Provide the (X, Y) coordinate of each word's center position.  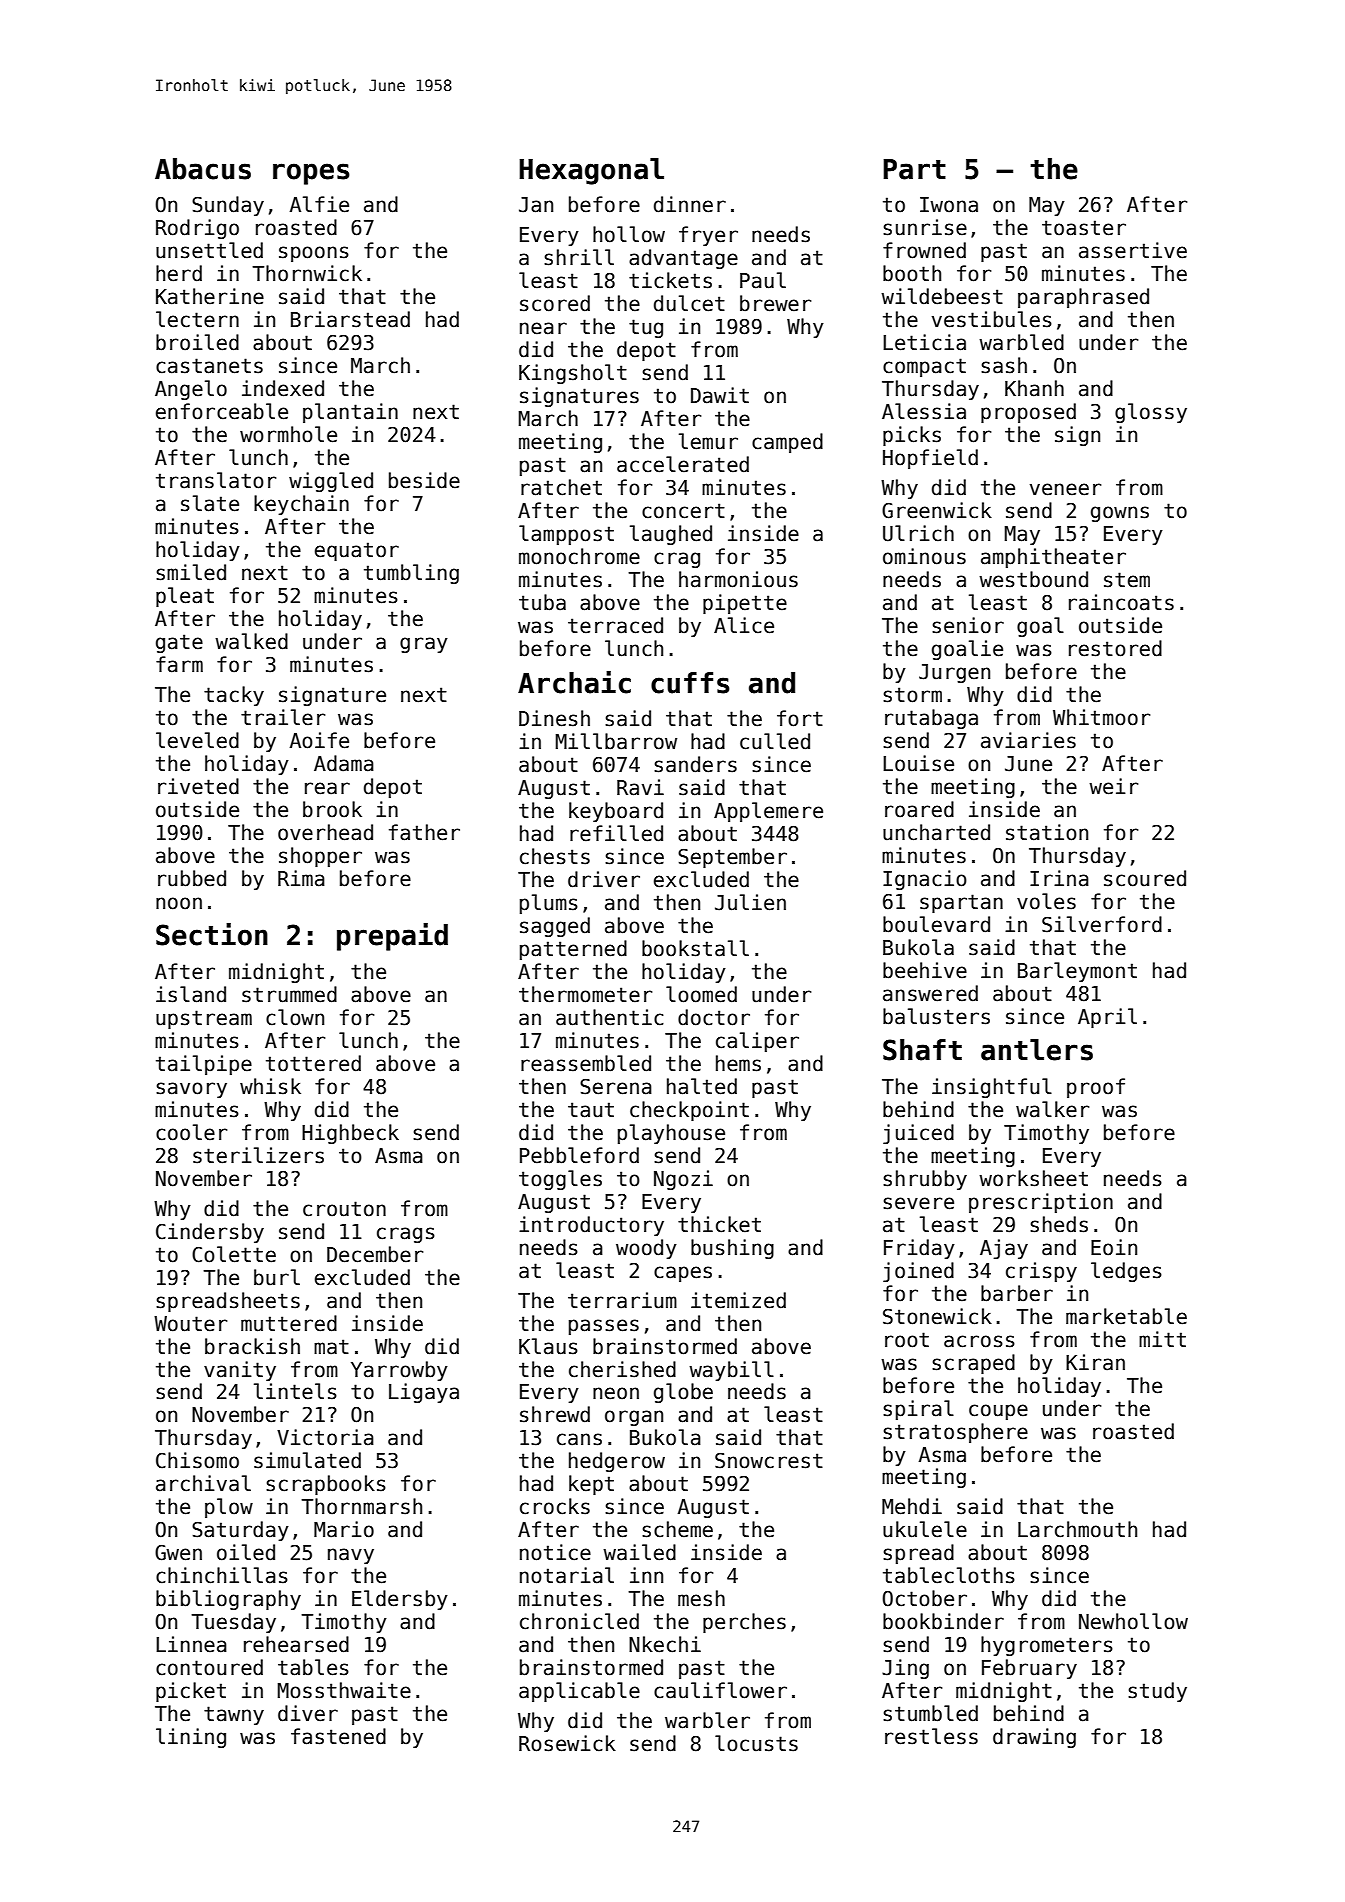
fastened (338, 1736)
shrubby (925, 1180)
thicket (719, 1224)
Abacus (203, 169)
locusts (756, 1743)
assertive (1133, 250)
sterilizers (258, 1155)
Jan (536, 205)
